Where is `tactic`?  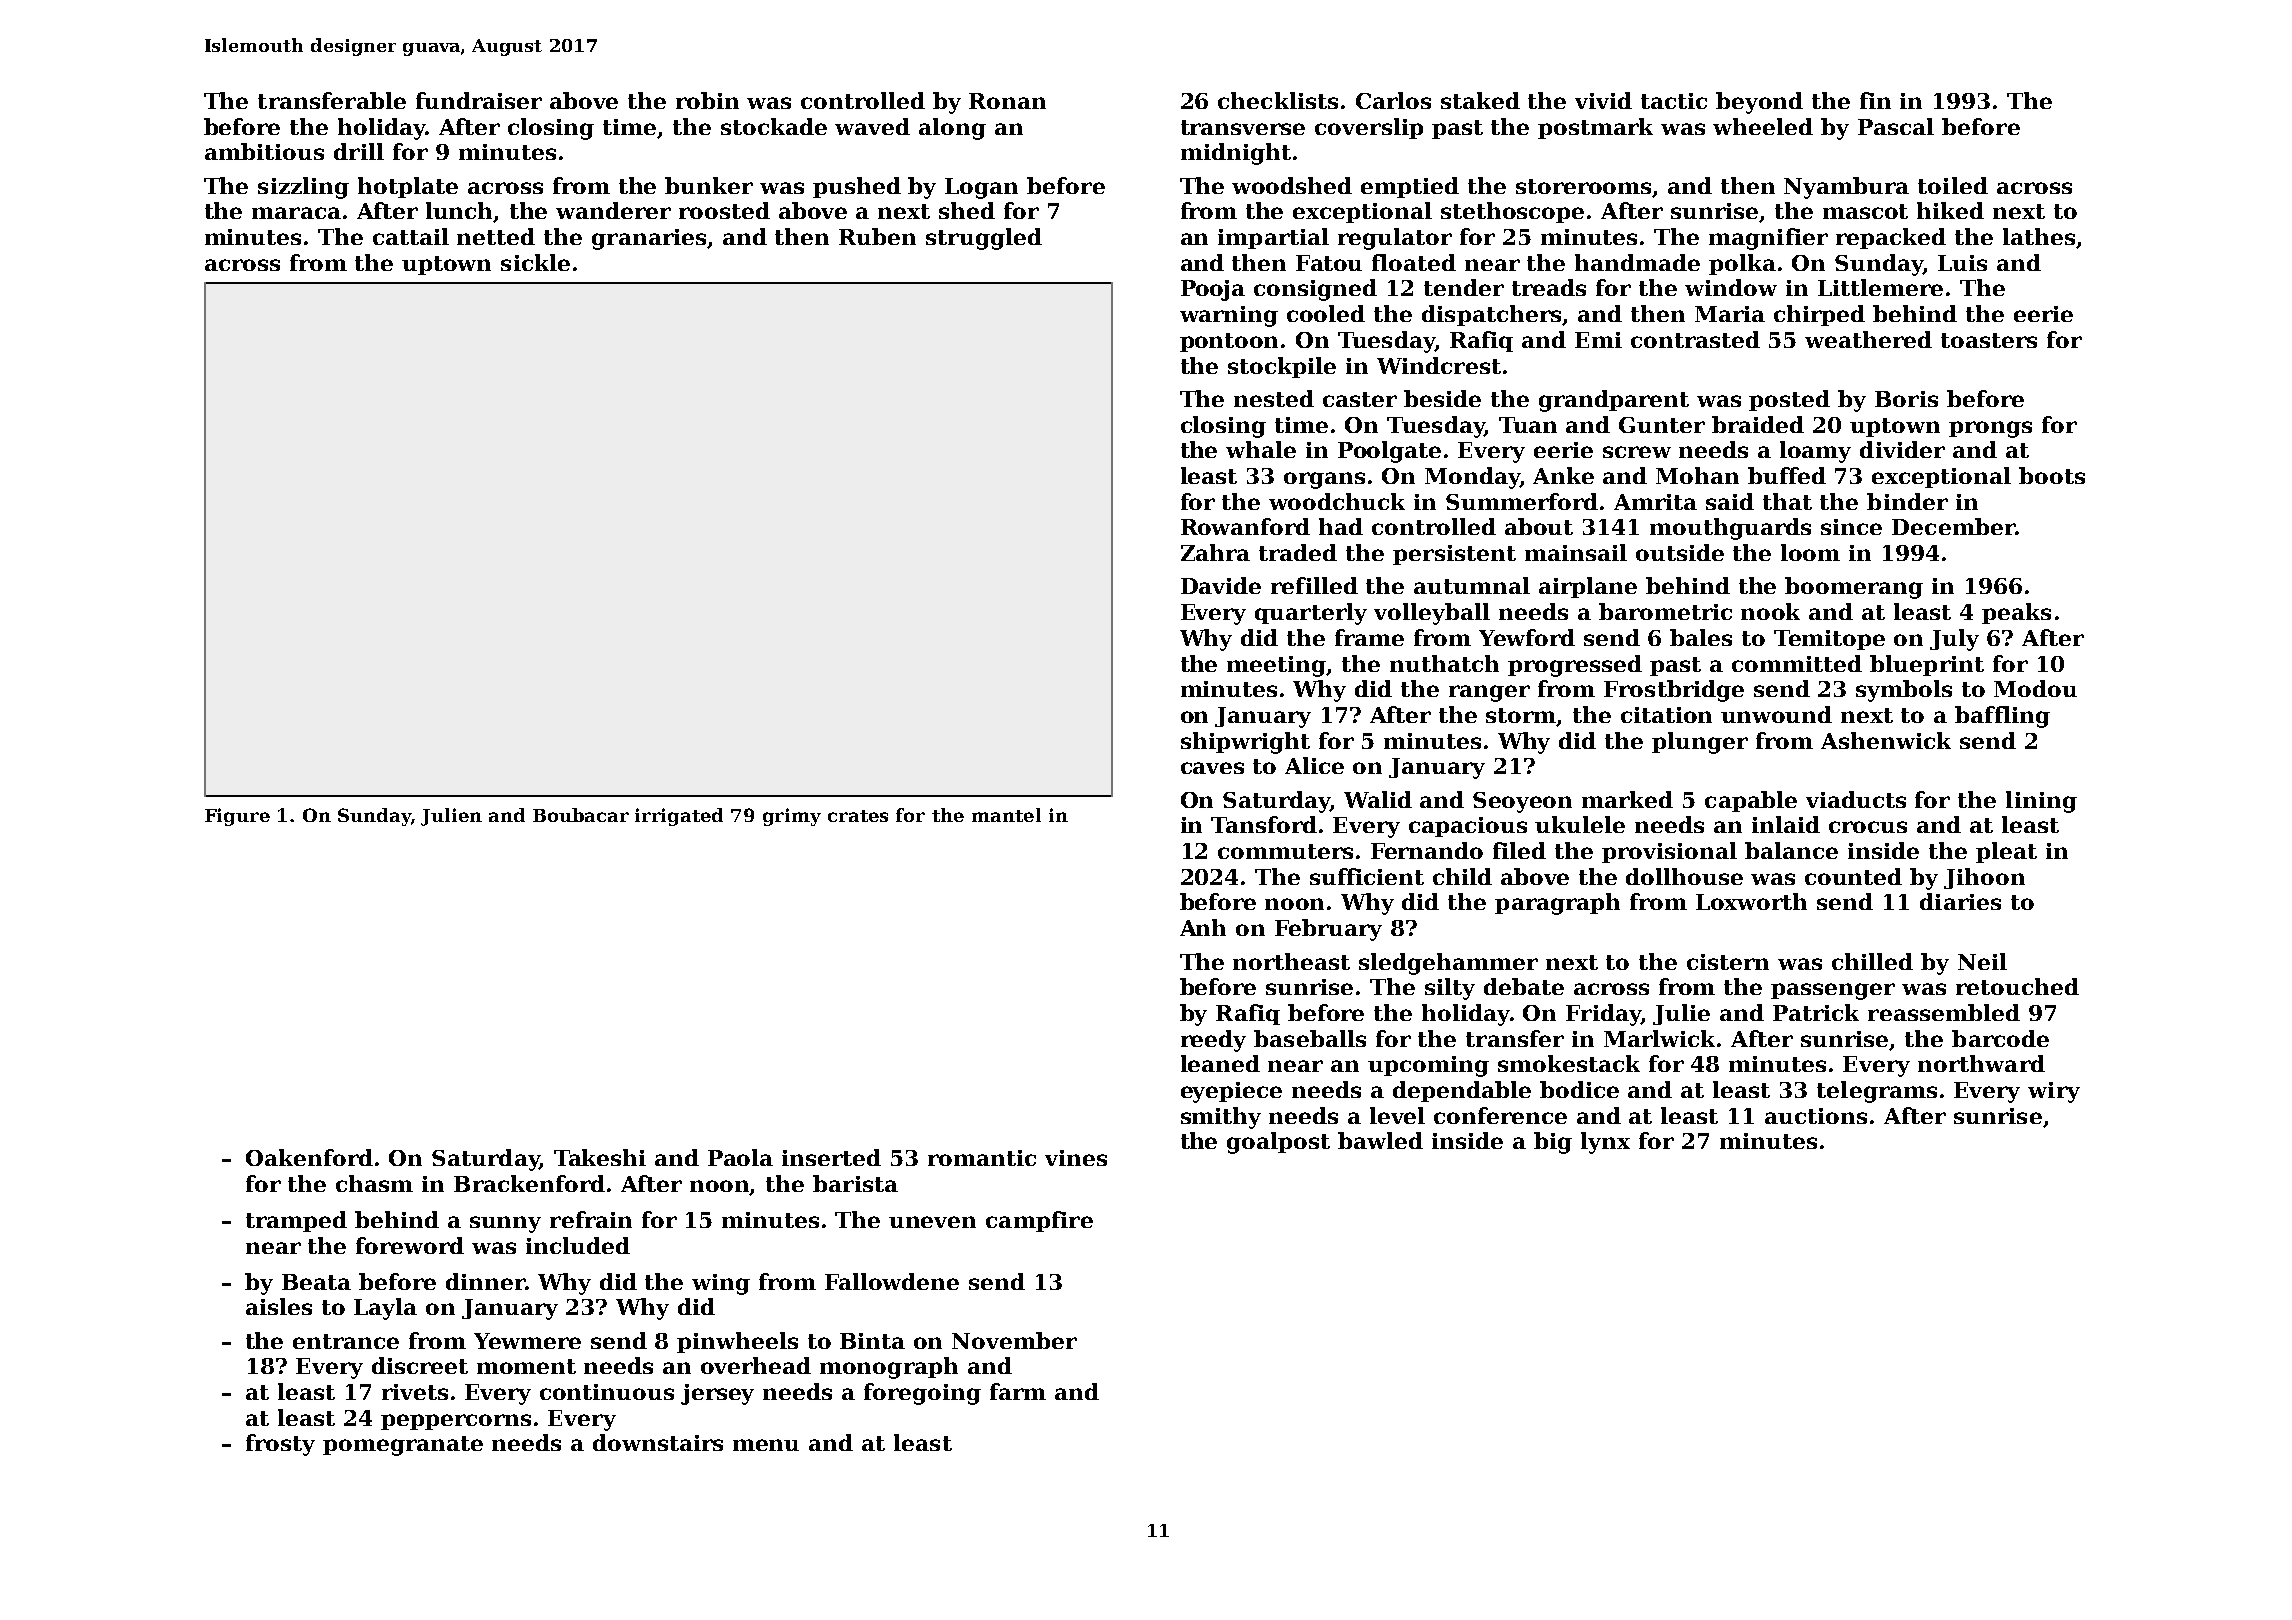
tactic is located at coordinates (1674, 101).
